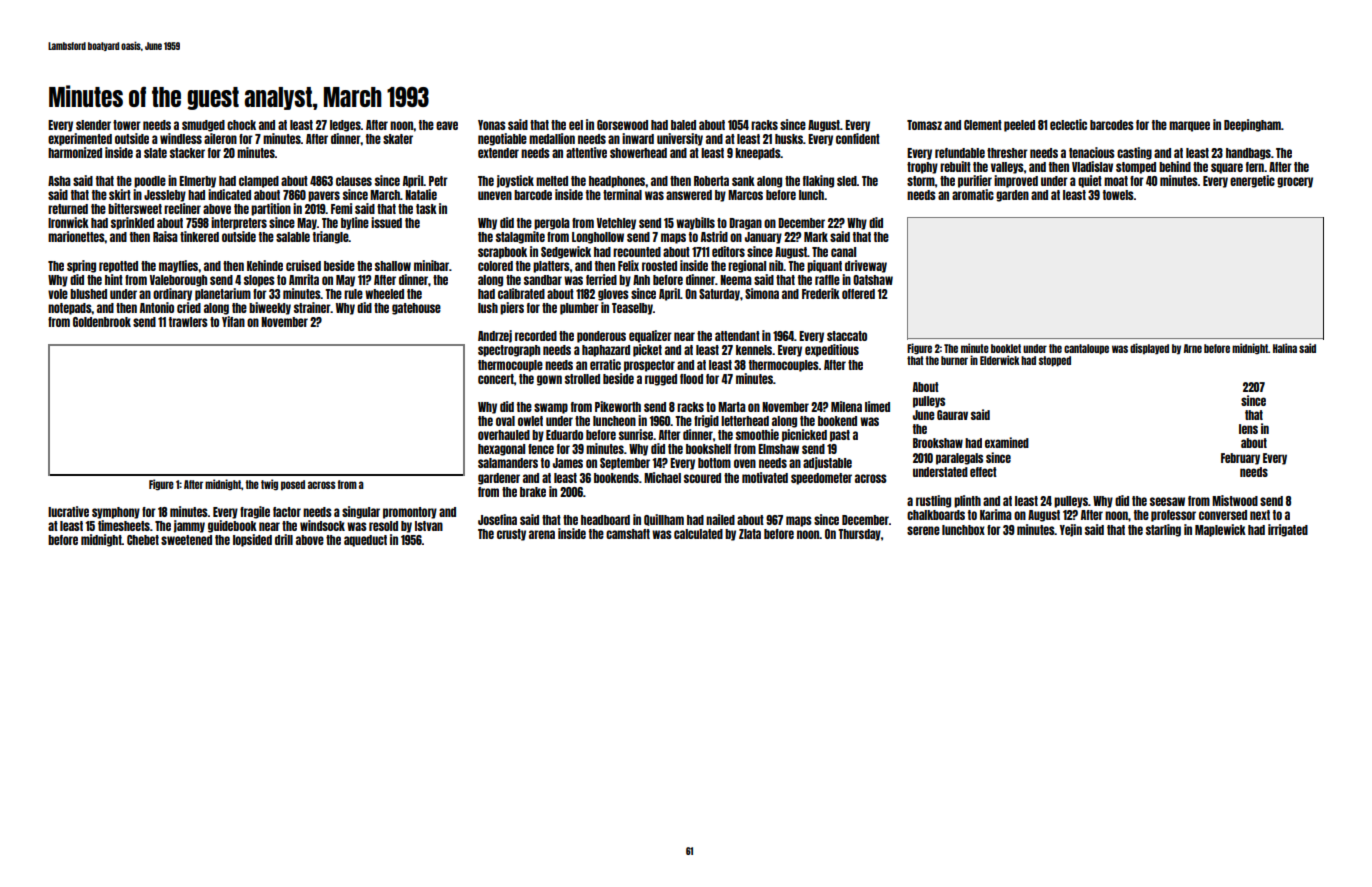  I want to click on salable, so click(293, 237).
